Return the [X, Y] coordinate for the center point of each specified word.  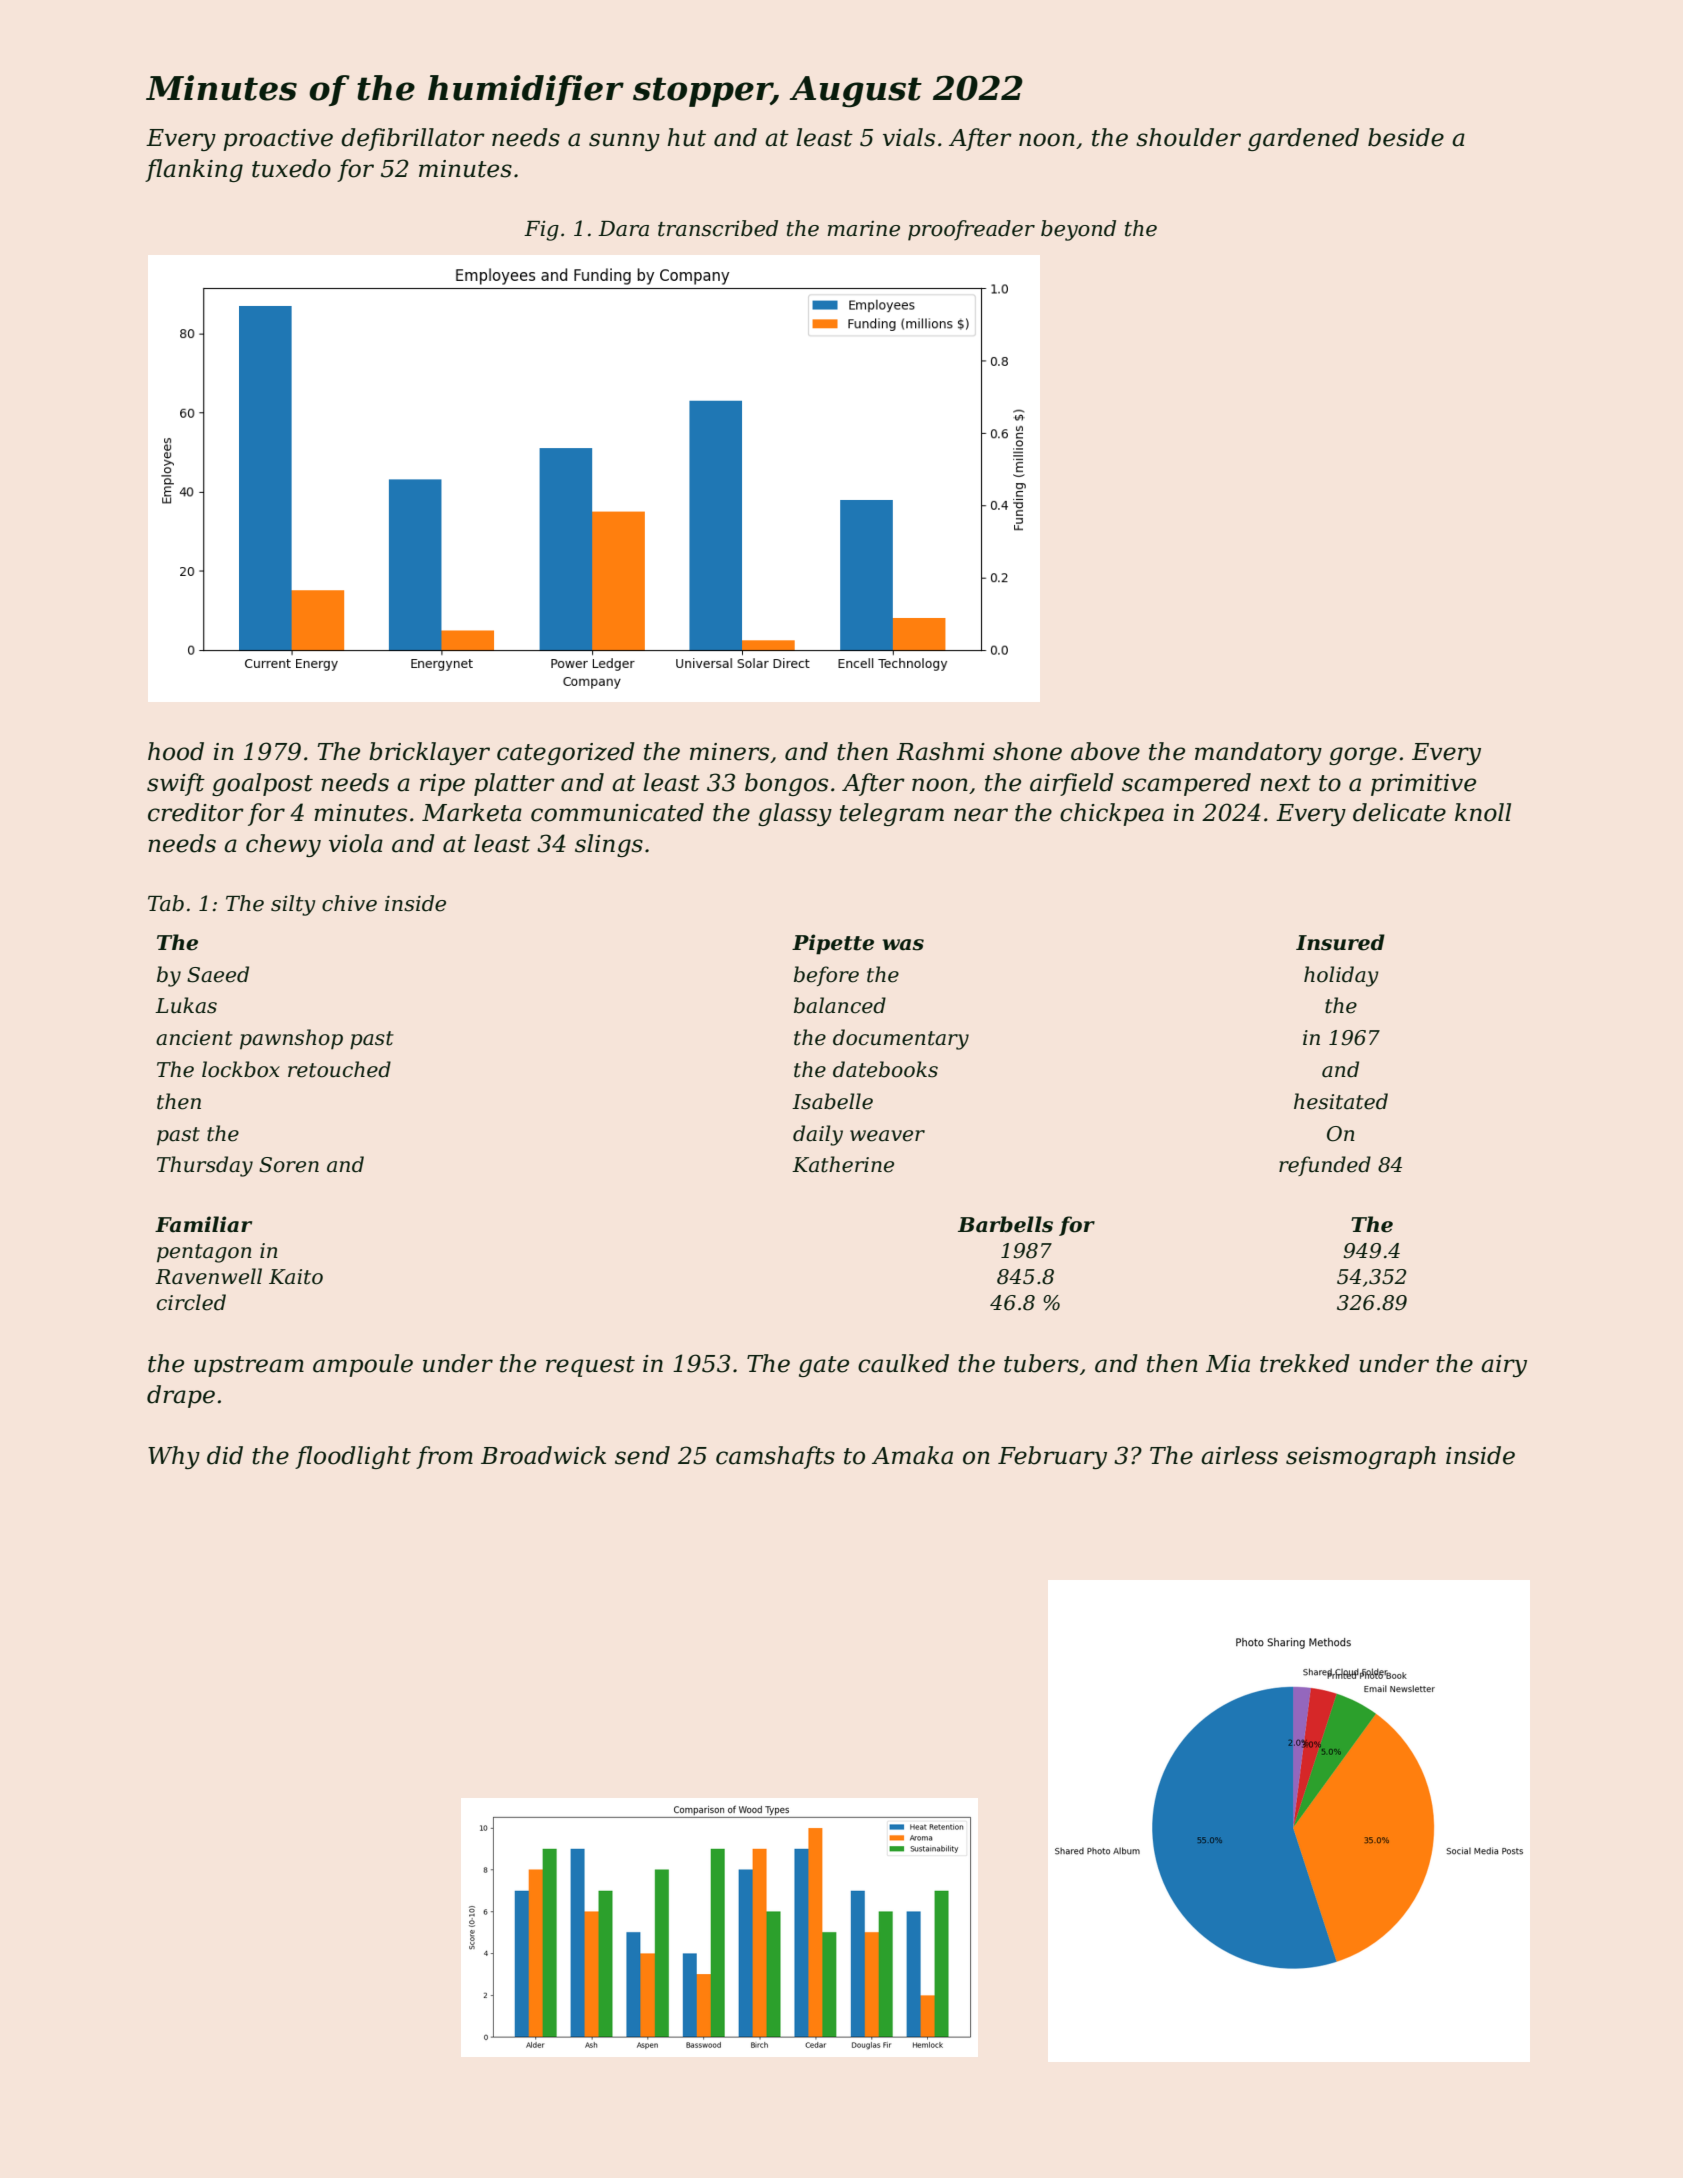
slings [609, 845]
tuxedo [291, 168]
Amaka [912, 1455]
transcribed [718, 228]
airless [1239, 1455]
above [1105, 751]
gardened [1303, 139]
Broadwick [543, 1455]
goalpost [262, 784]
